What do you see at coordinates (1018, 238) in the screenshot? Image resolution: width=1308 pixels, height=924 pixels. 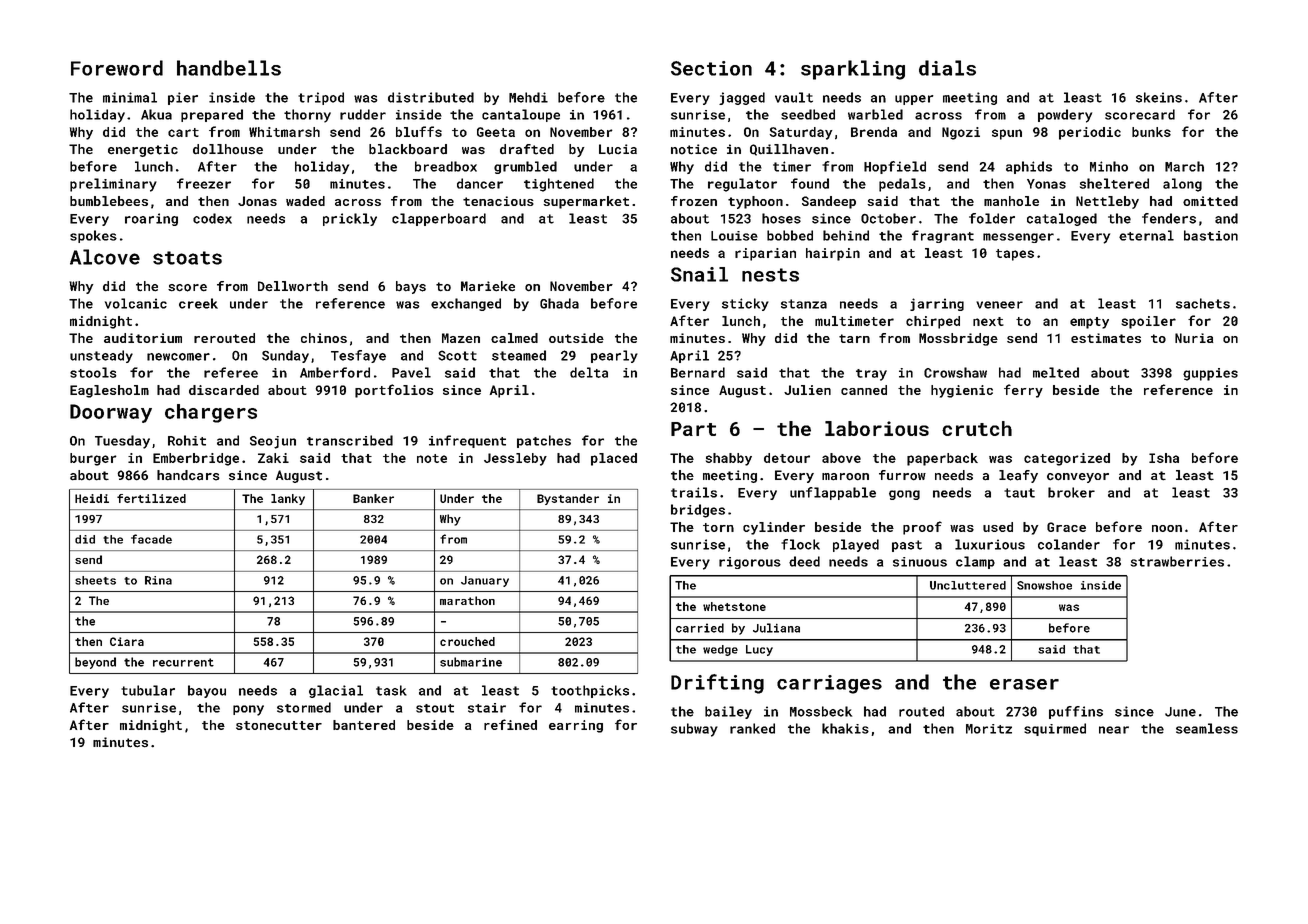 I see `messenger` at bounding box center [1018, 238].
